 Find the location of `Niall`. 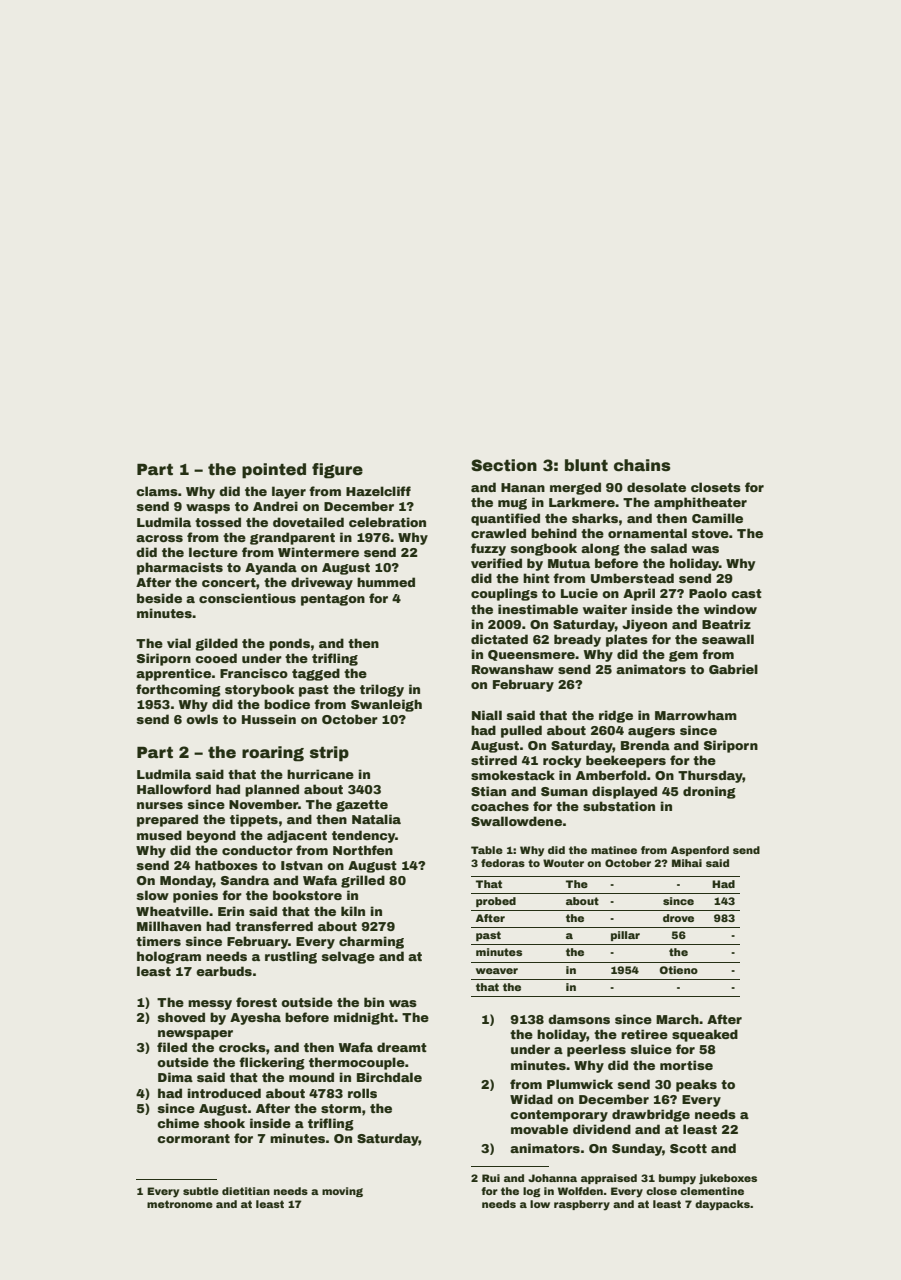

Niall is located at coordinates (487, 715).
